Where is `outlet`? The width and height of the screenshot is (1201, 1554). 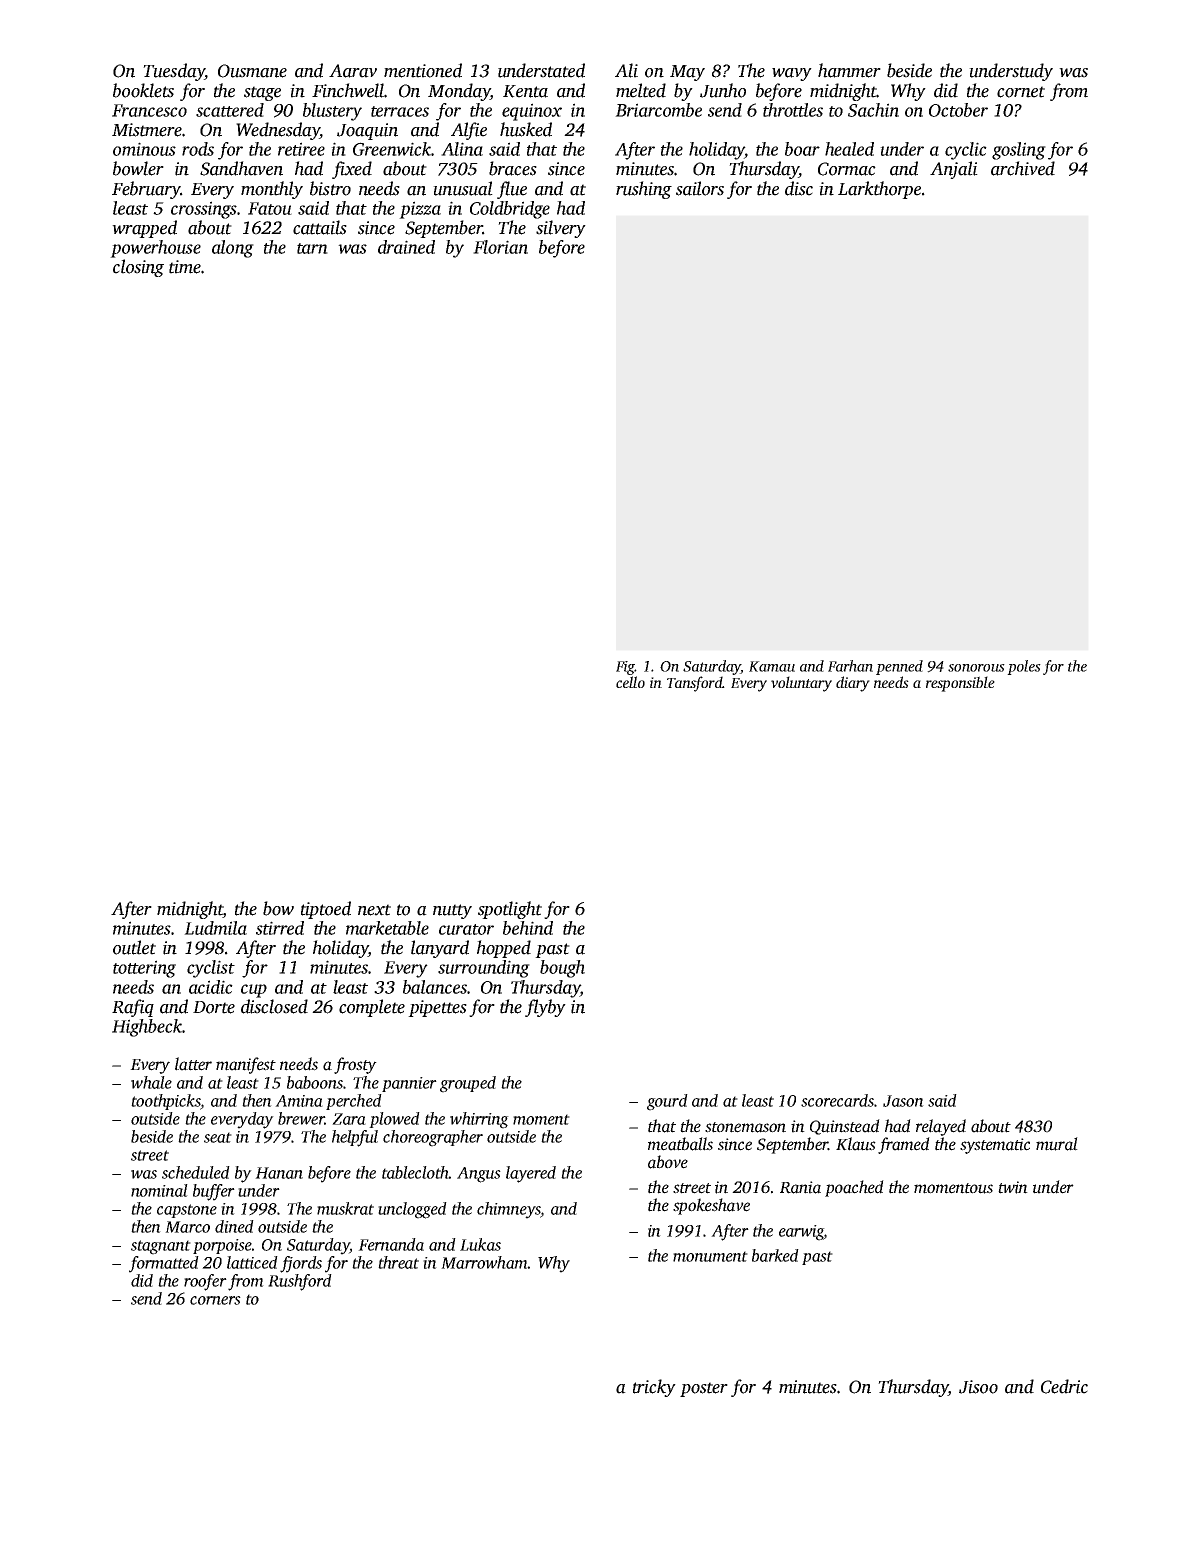
outlet is located at coordinates (134, 947).
